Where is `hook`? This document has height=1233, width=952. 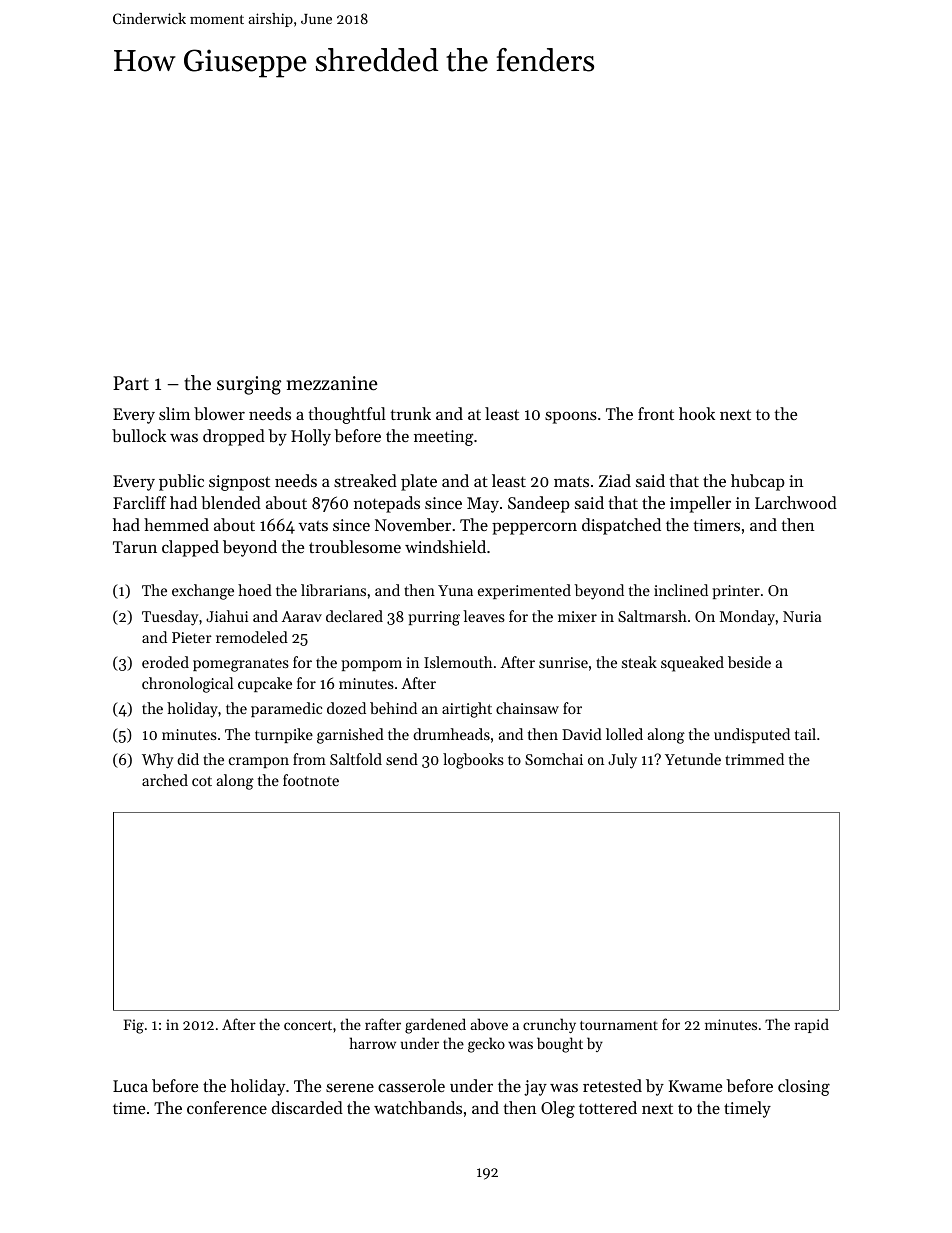
hook is located at coordinates (697, 413).
